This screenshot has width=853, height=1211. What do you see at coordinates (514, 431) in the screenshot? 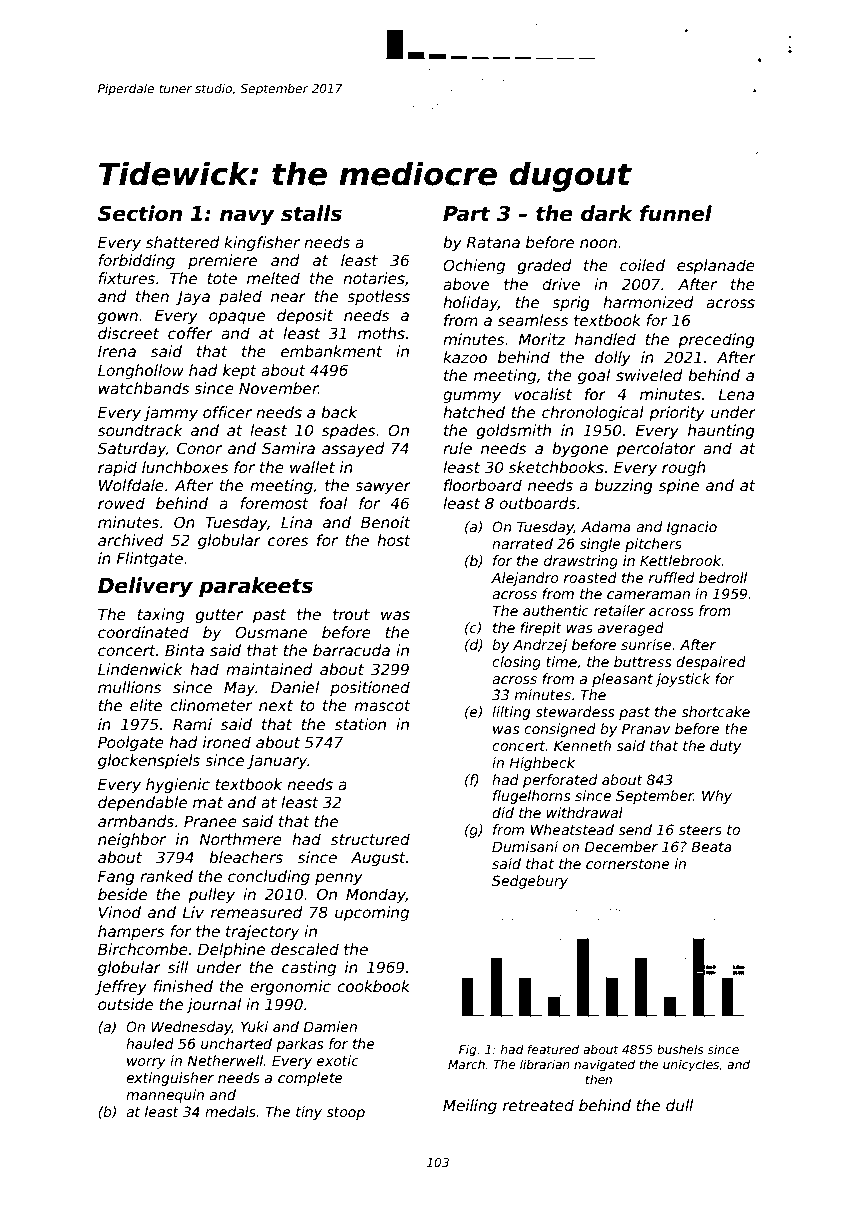
I see `goldsmith` at bounding box center [514, 431].
